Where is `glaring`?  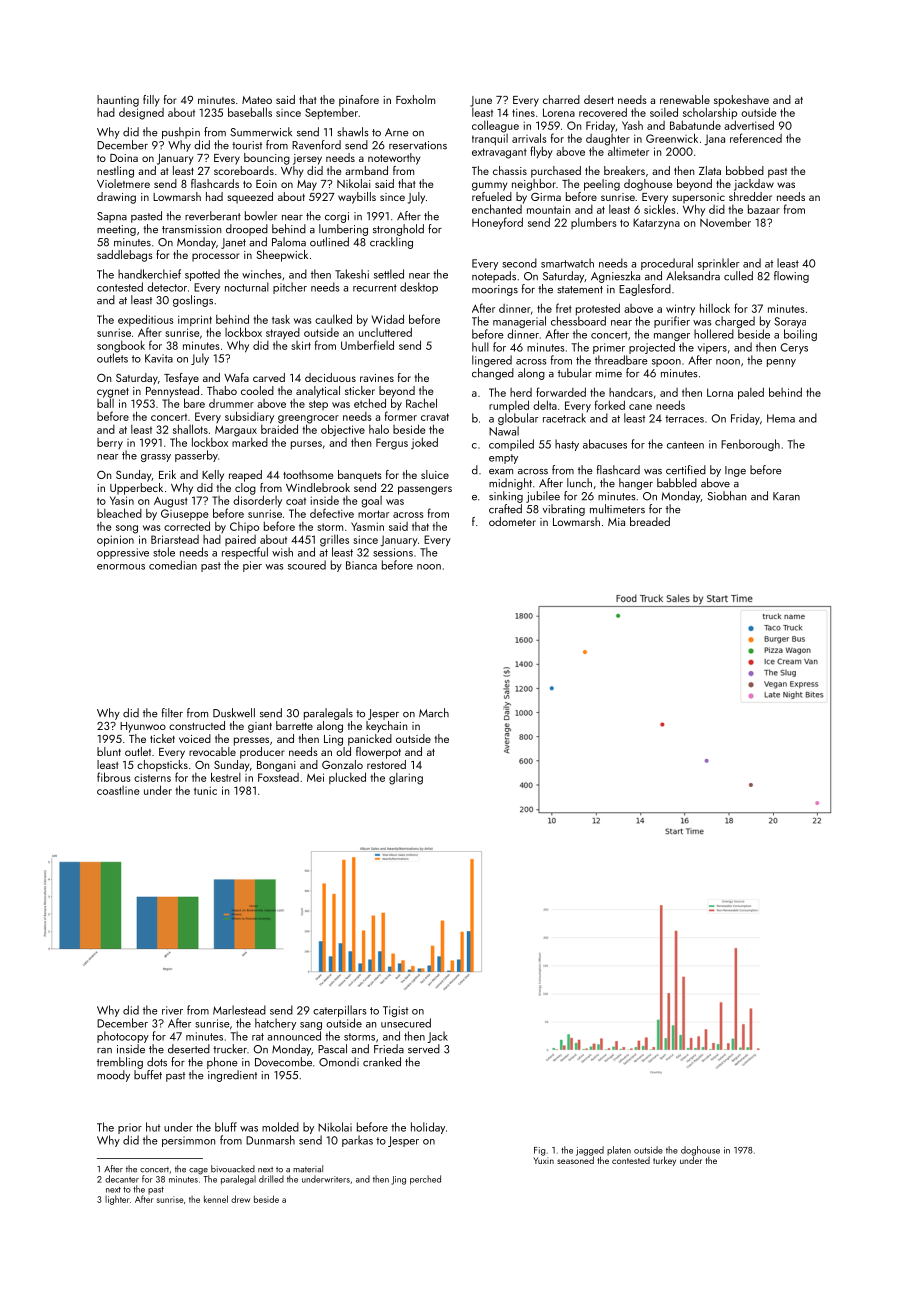 glaring is located at coordinates (406, 779).
